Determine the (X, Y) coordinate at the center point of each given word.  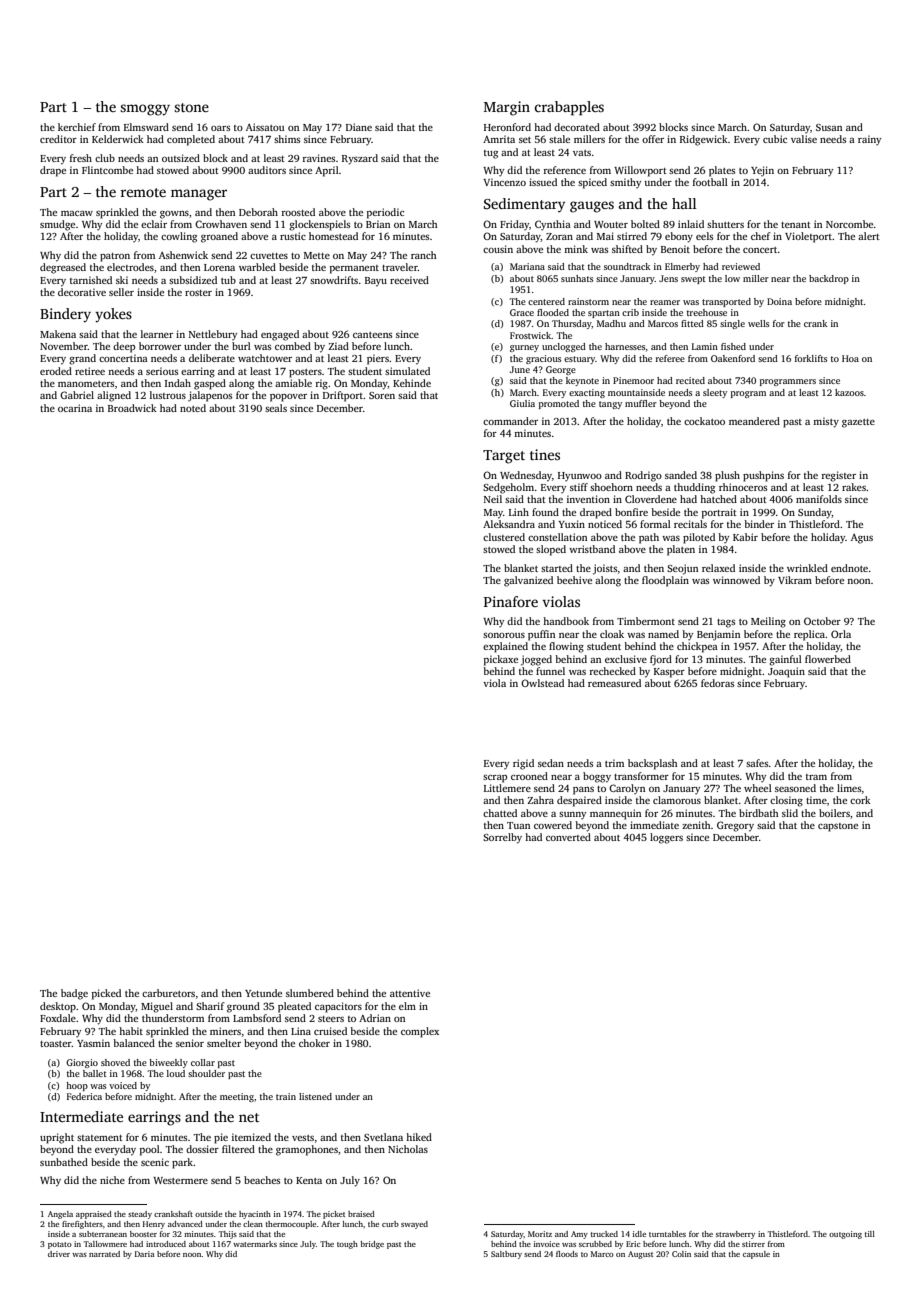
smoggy (145, 110)
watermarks (255, 1244)
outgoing (845, 1235)
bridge (372, 1245)
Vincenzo (504, 182)
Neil (493, 499)
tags (726, 623)
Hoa (850, 358)
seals (276, 408)
